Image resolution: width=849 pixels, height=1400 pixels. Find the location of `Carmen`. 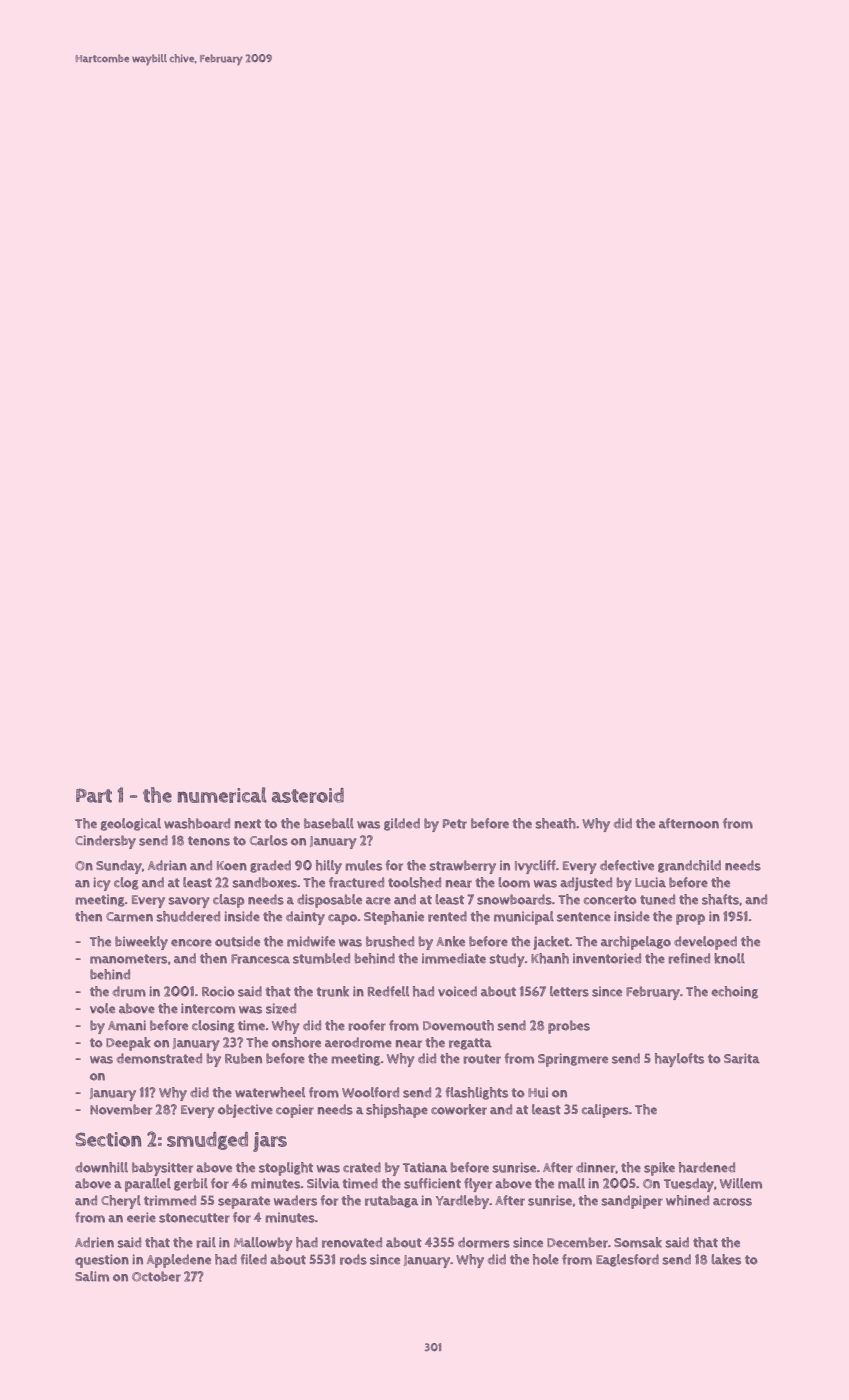

Carmen is located at coordinates (129, 917).
